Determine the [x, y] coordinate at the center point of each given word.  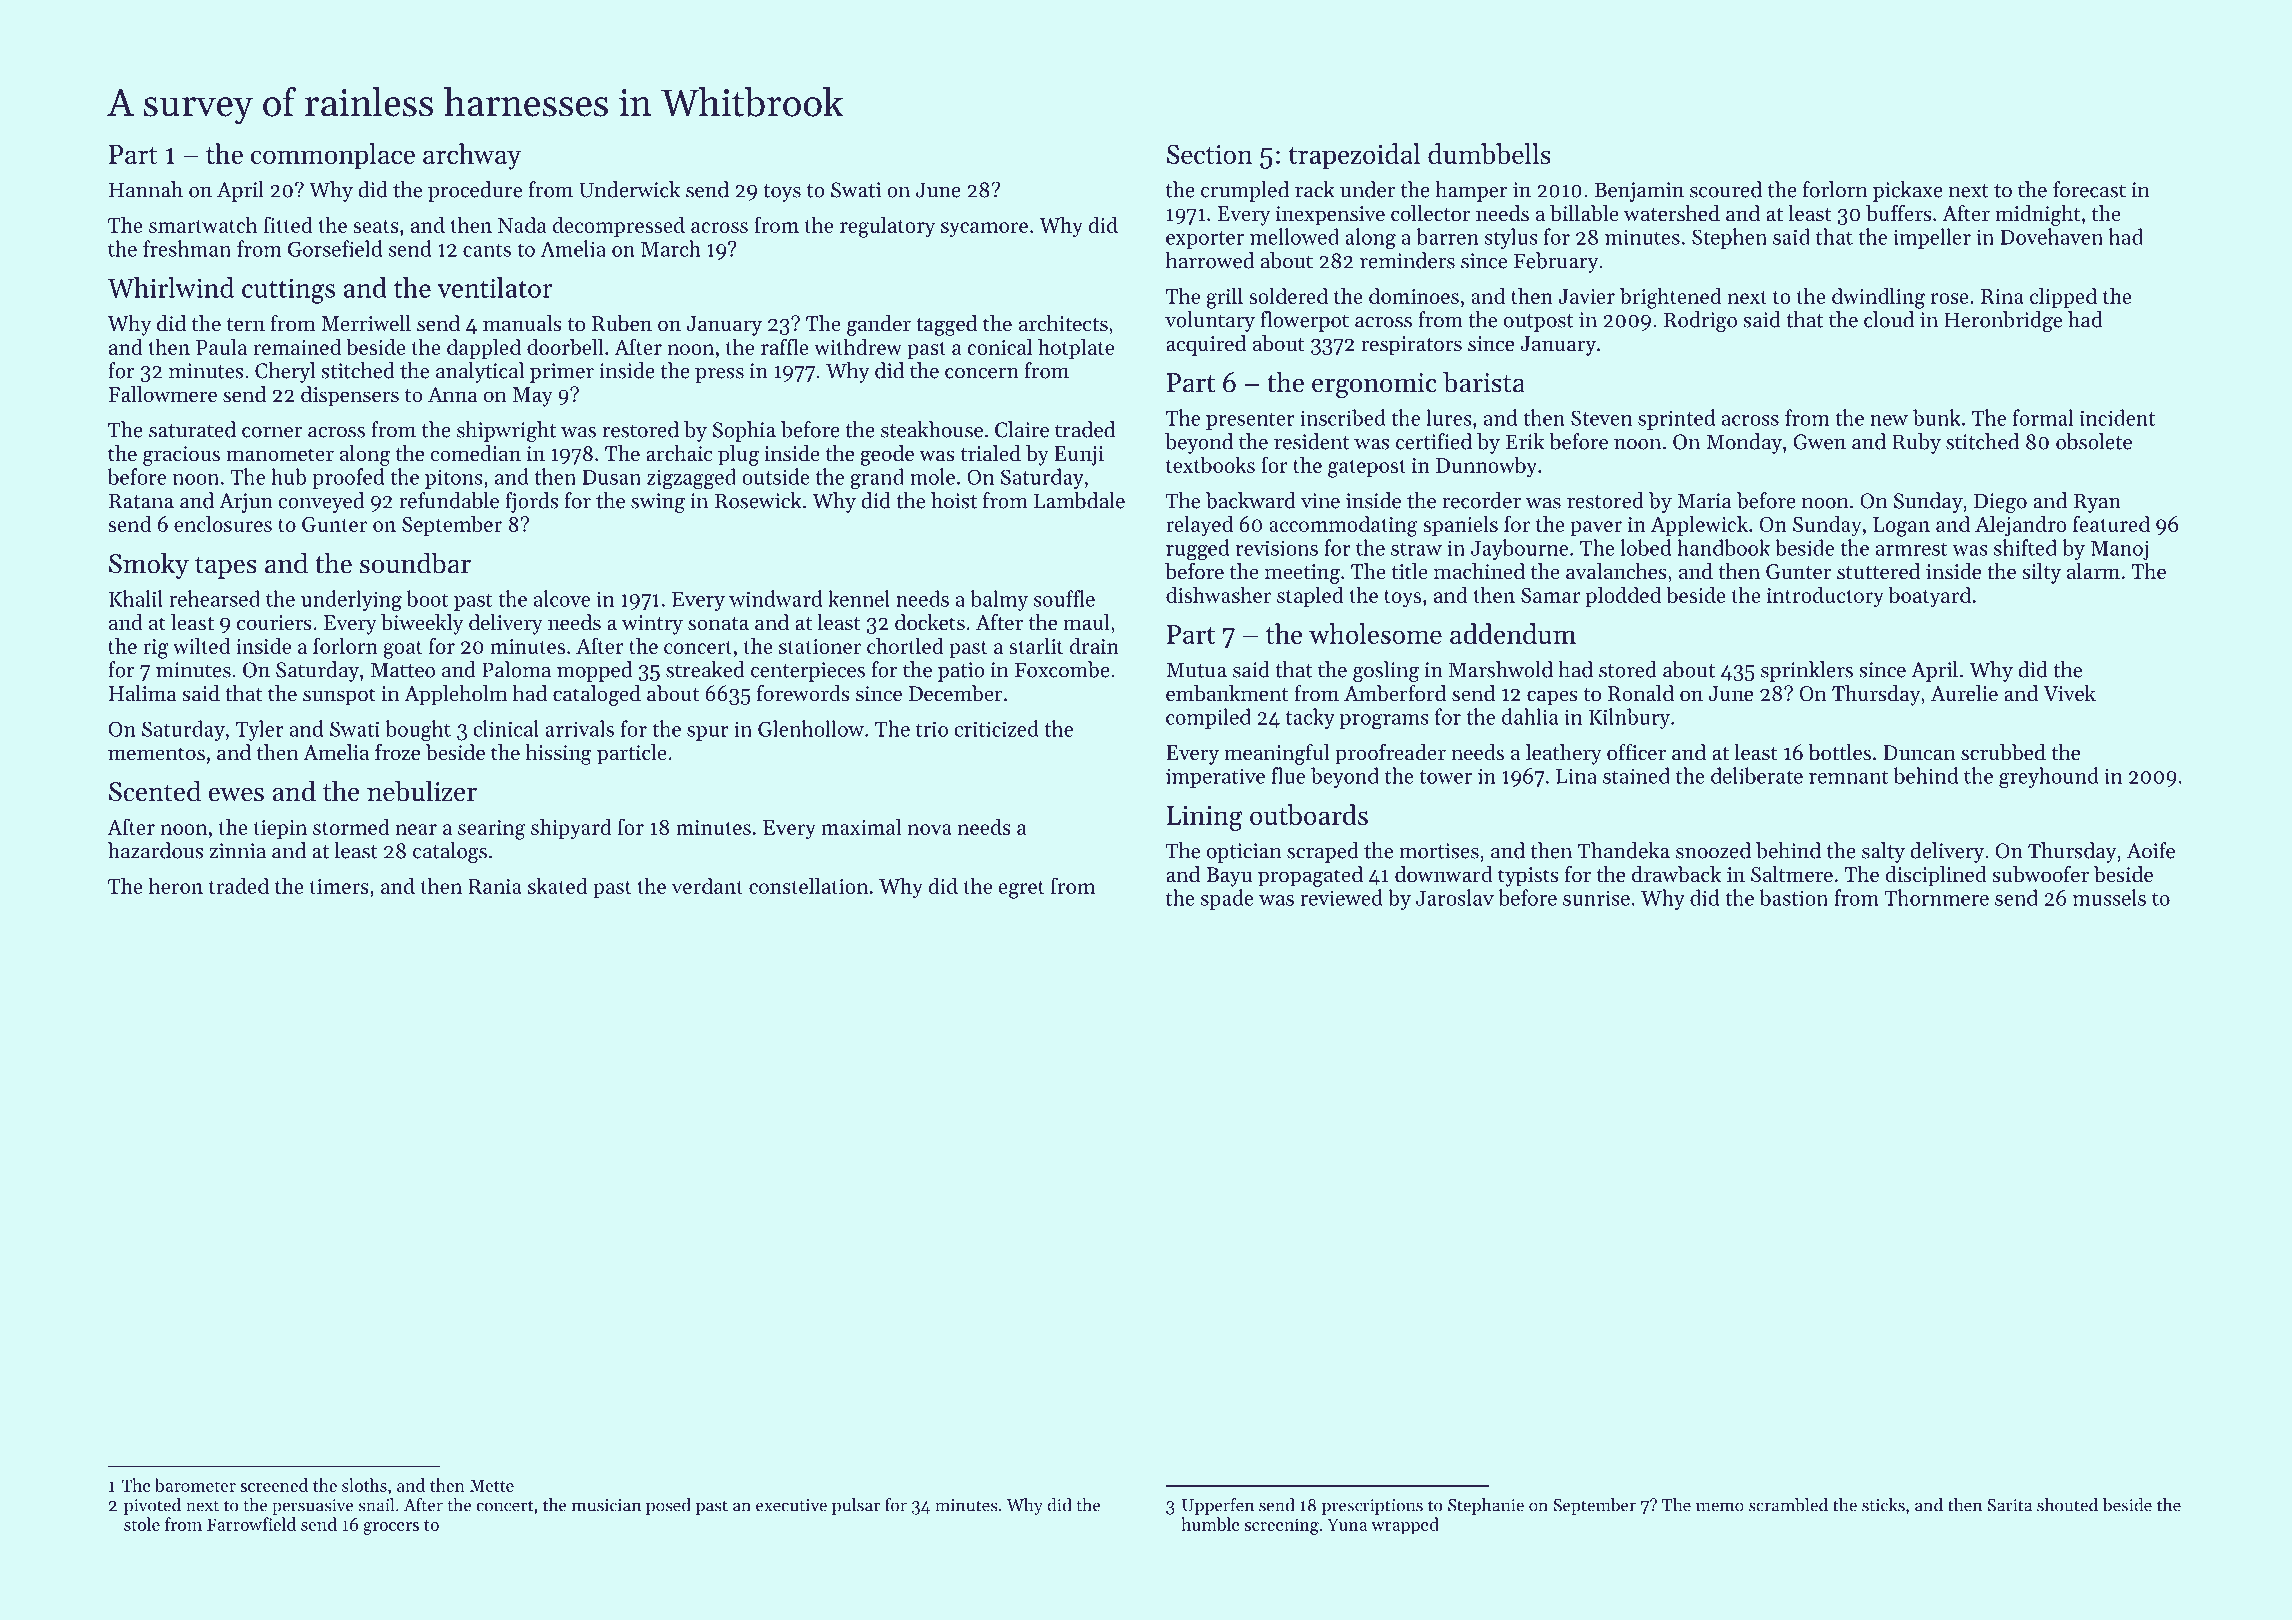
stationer [820, 646]
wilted [201, 645]
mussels [2109, 897]
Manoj [2119, 550]
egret [1021, 890]
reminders [1407, 260]
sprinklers [1807, 671]
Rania [495, 886]
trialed [991, 453]
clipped [2063, 297]
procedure [475, 191]
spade [1227, 899]
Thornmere [1936, 897]
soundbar [415, 563]
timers [339, 886]
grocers [391, 1528]
